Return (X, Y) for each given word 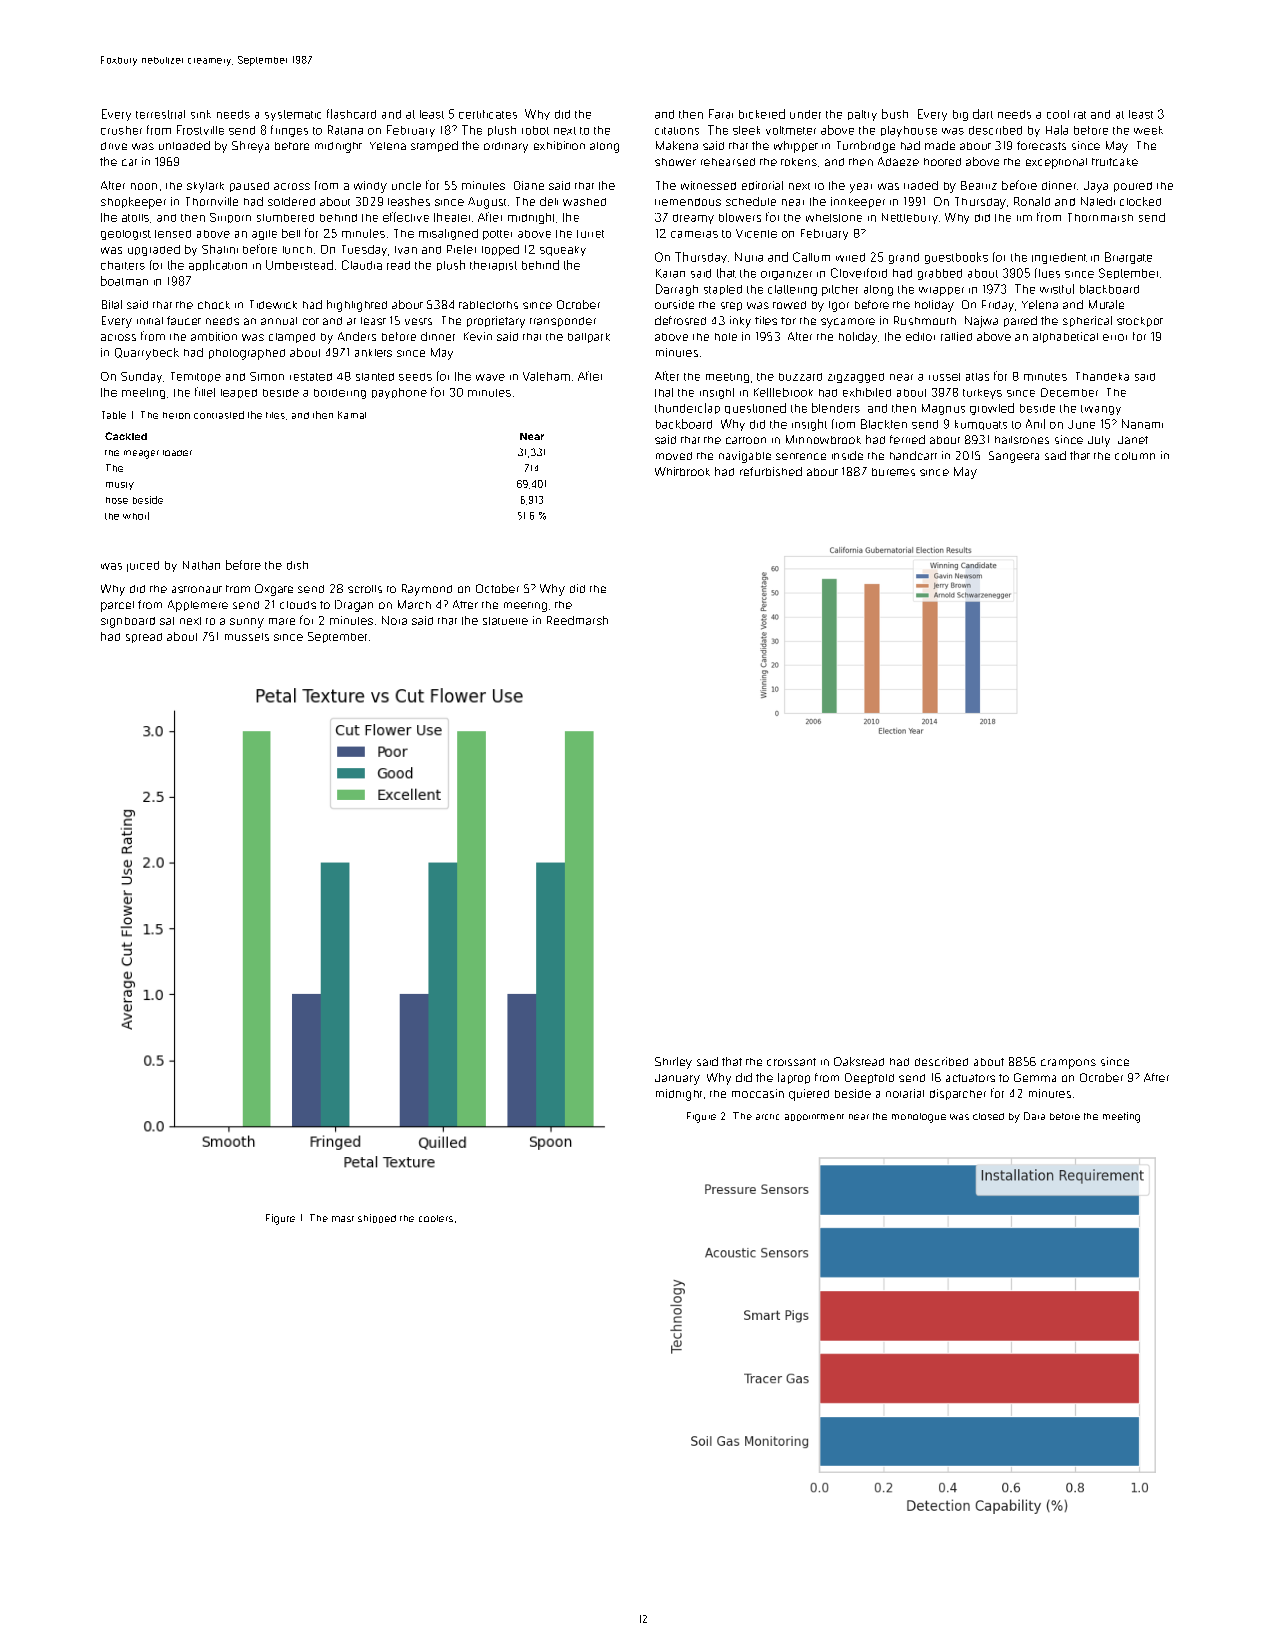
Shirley (673, 1063)
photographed (247, 354)
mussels (247, 637)
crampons (1068, 1064)
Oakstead (859, 1061)
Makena (677, 145)
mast (343, 1219)
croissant (791, 1062)
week (1148, 130)
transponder (563, 322)
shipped (377, 1218)
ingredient (1059, 258)
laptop (794, 1078)
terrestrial (160, 114)
